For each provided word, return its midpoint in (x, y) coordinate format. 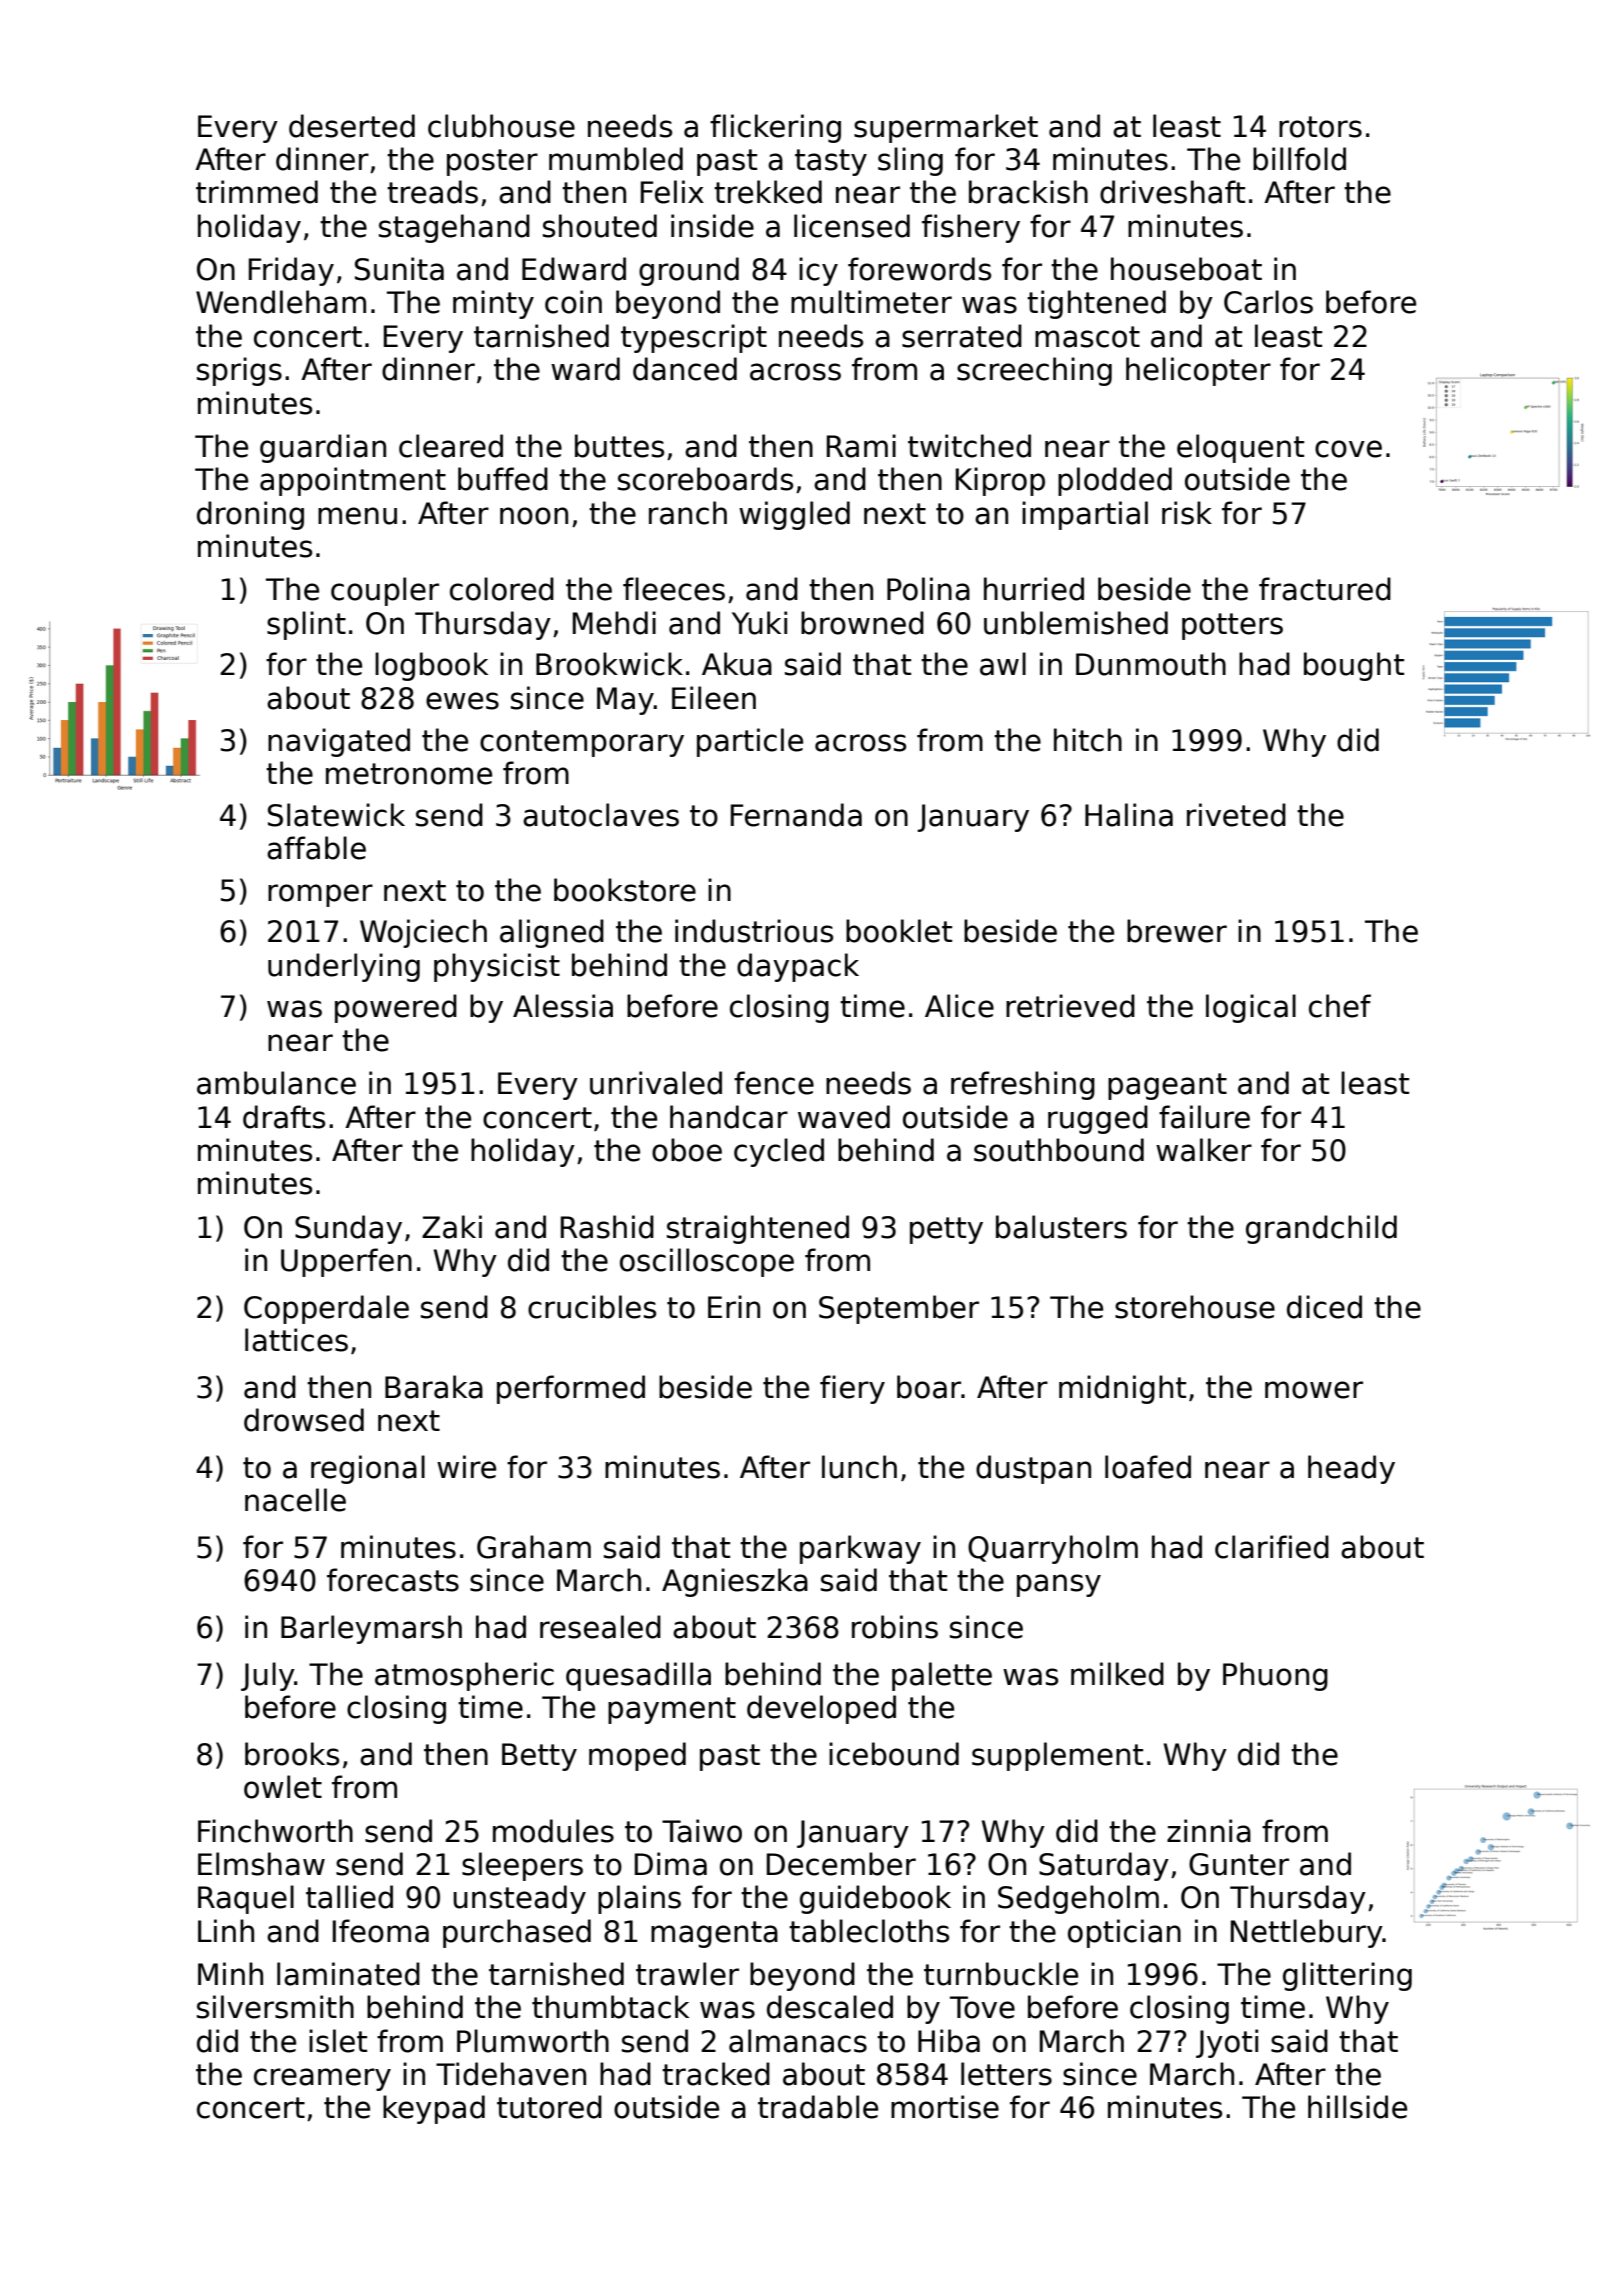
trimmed (257, 192)
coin (573, 302)
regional (368, 1469)
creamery (322, 2079)
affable (316, 848)
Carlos (1268, 302)
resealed (600, 1627)
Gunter (1239, 1864)
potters (1232, 626)
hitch (1088, 740)
